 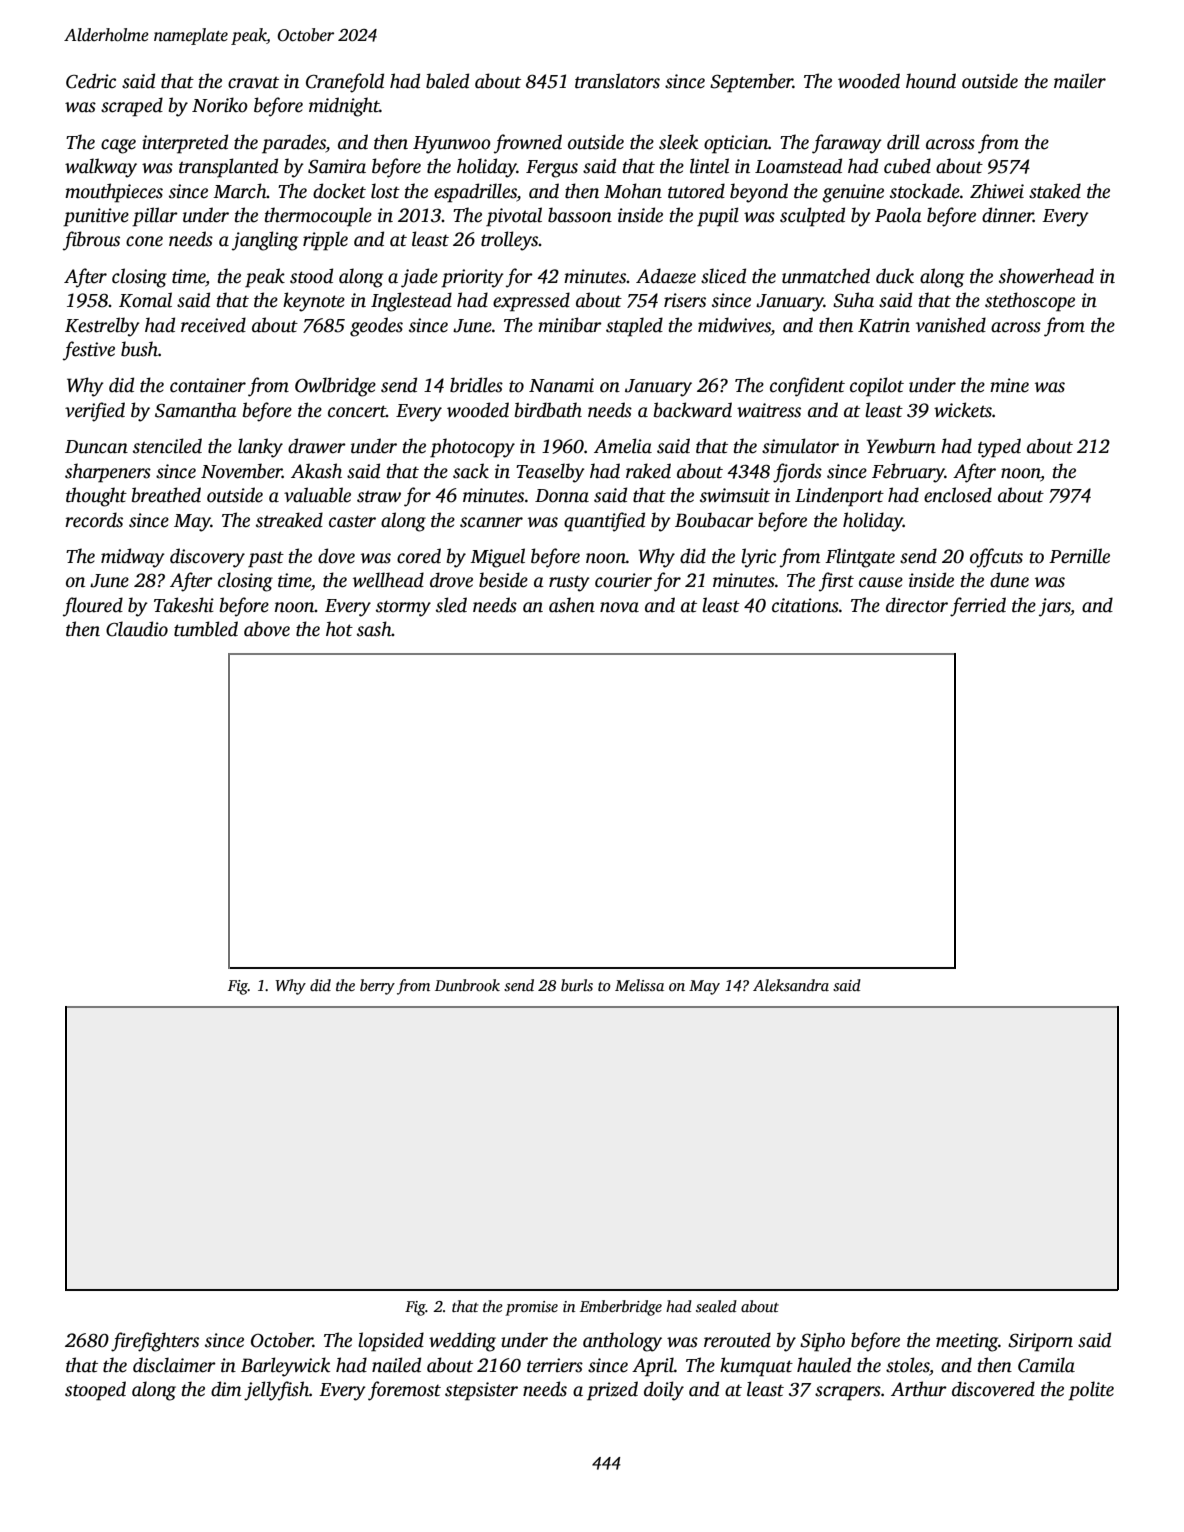 What do you see at coordinates (89, 351) in the page?
I see `festive` at bounding box center [89, 351].
